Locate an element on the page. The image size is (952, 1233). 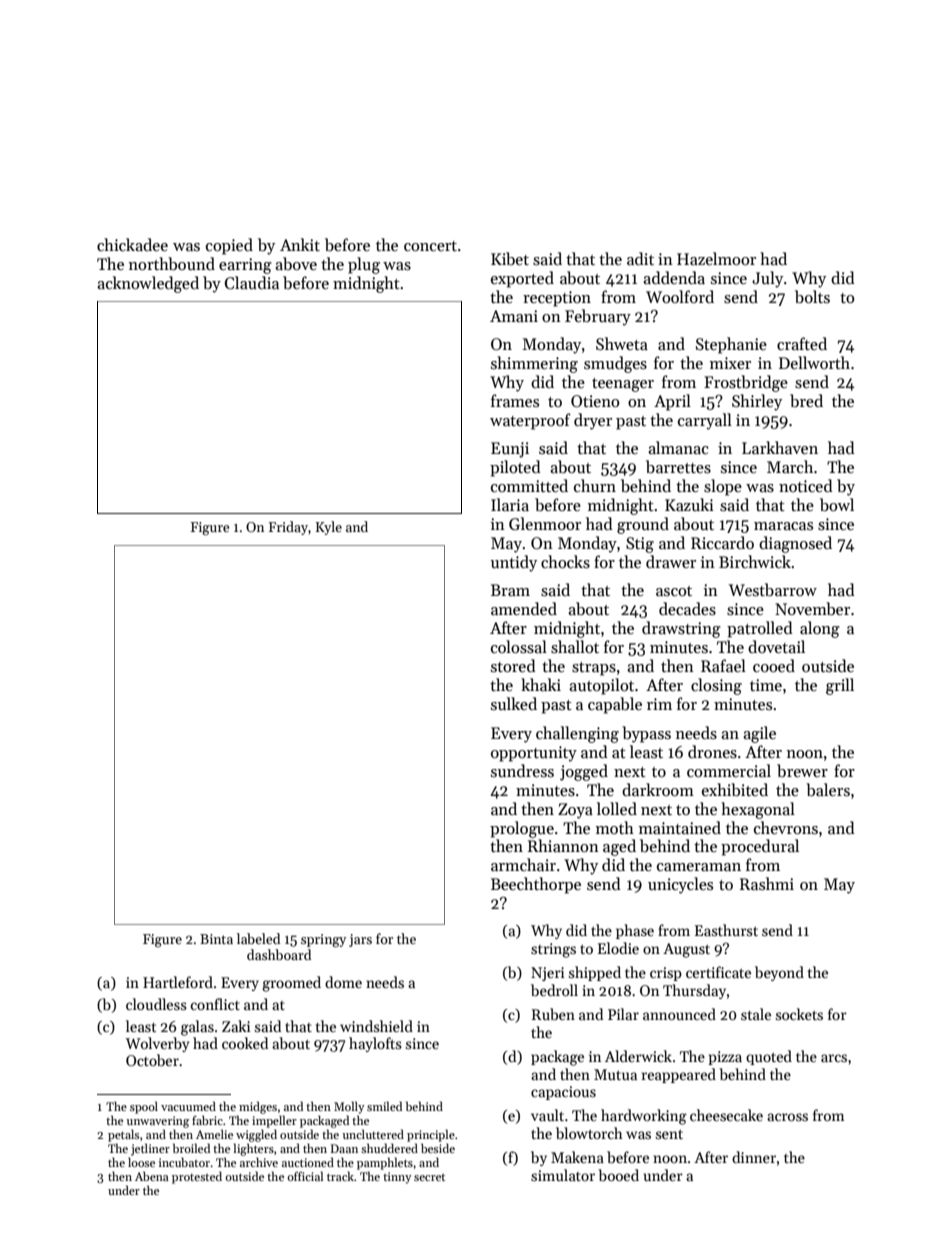
Friday is located at coordinates (288, 528).
